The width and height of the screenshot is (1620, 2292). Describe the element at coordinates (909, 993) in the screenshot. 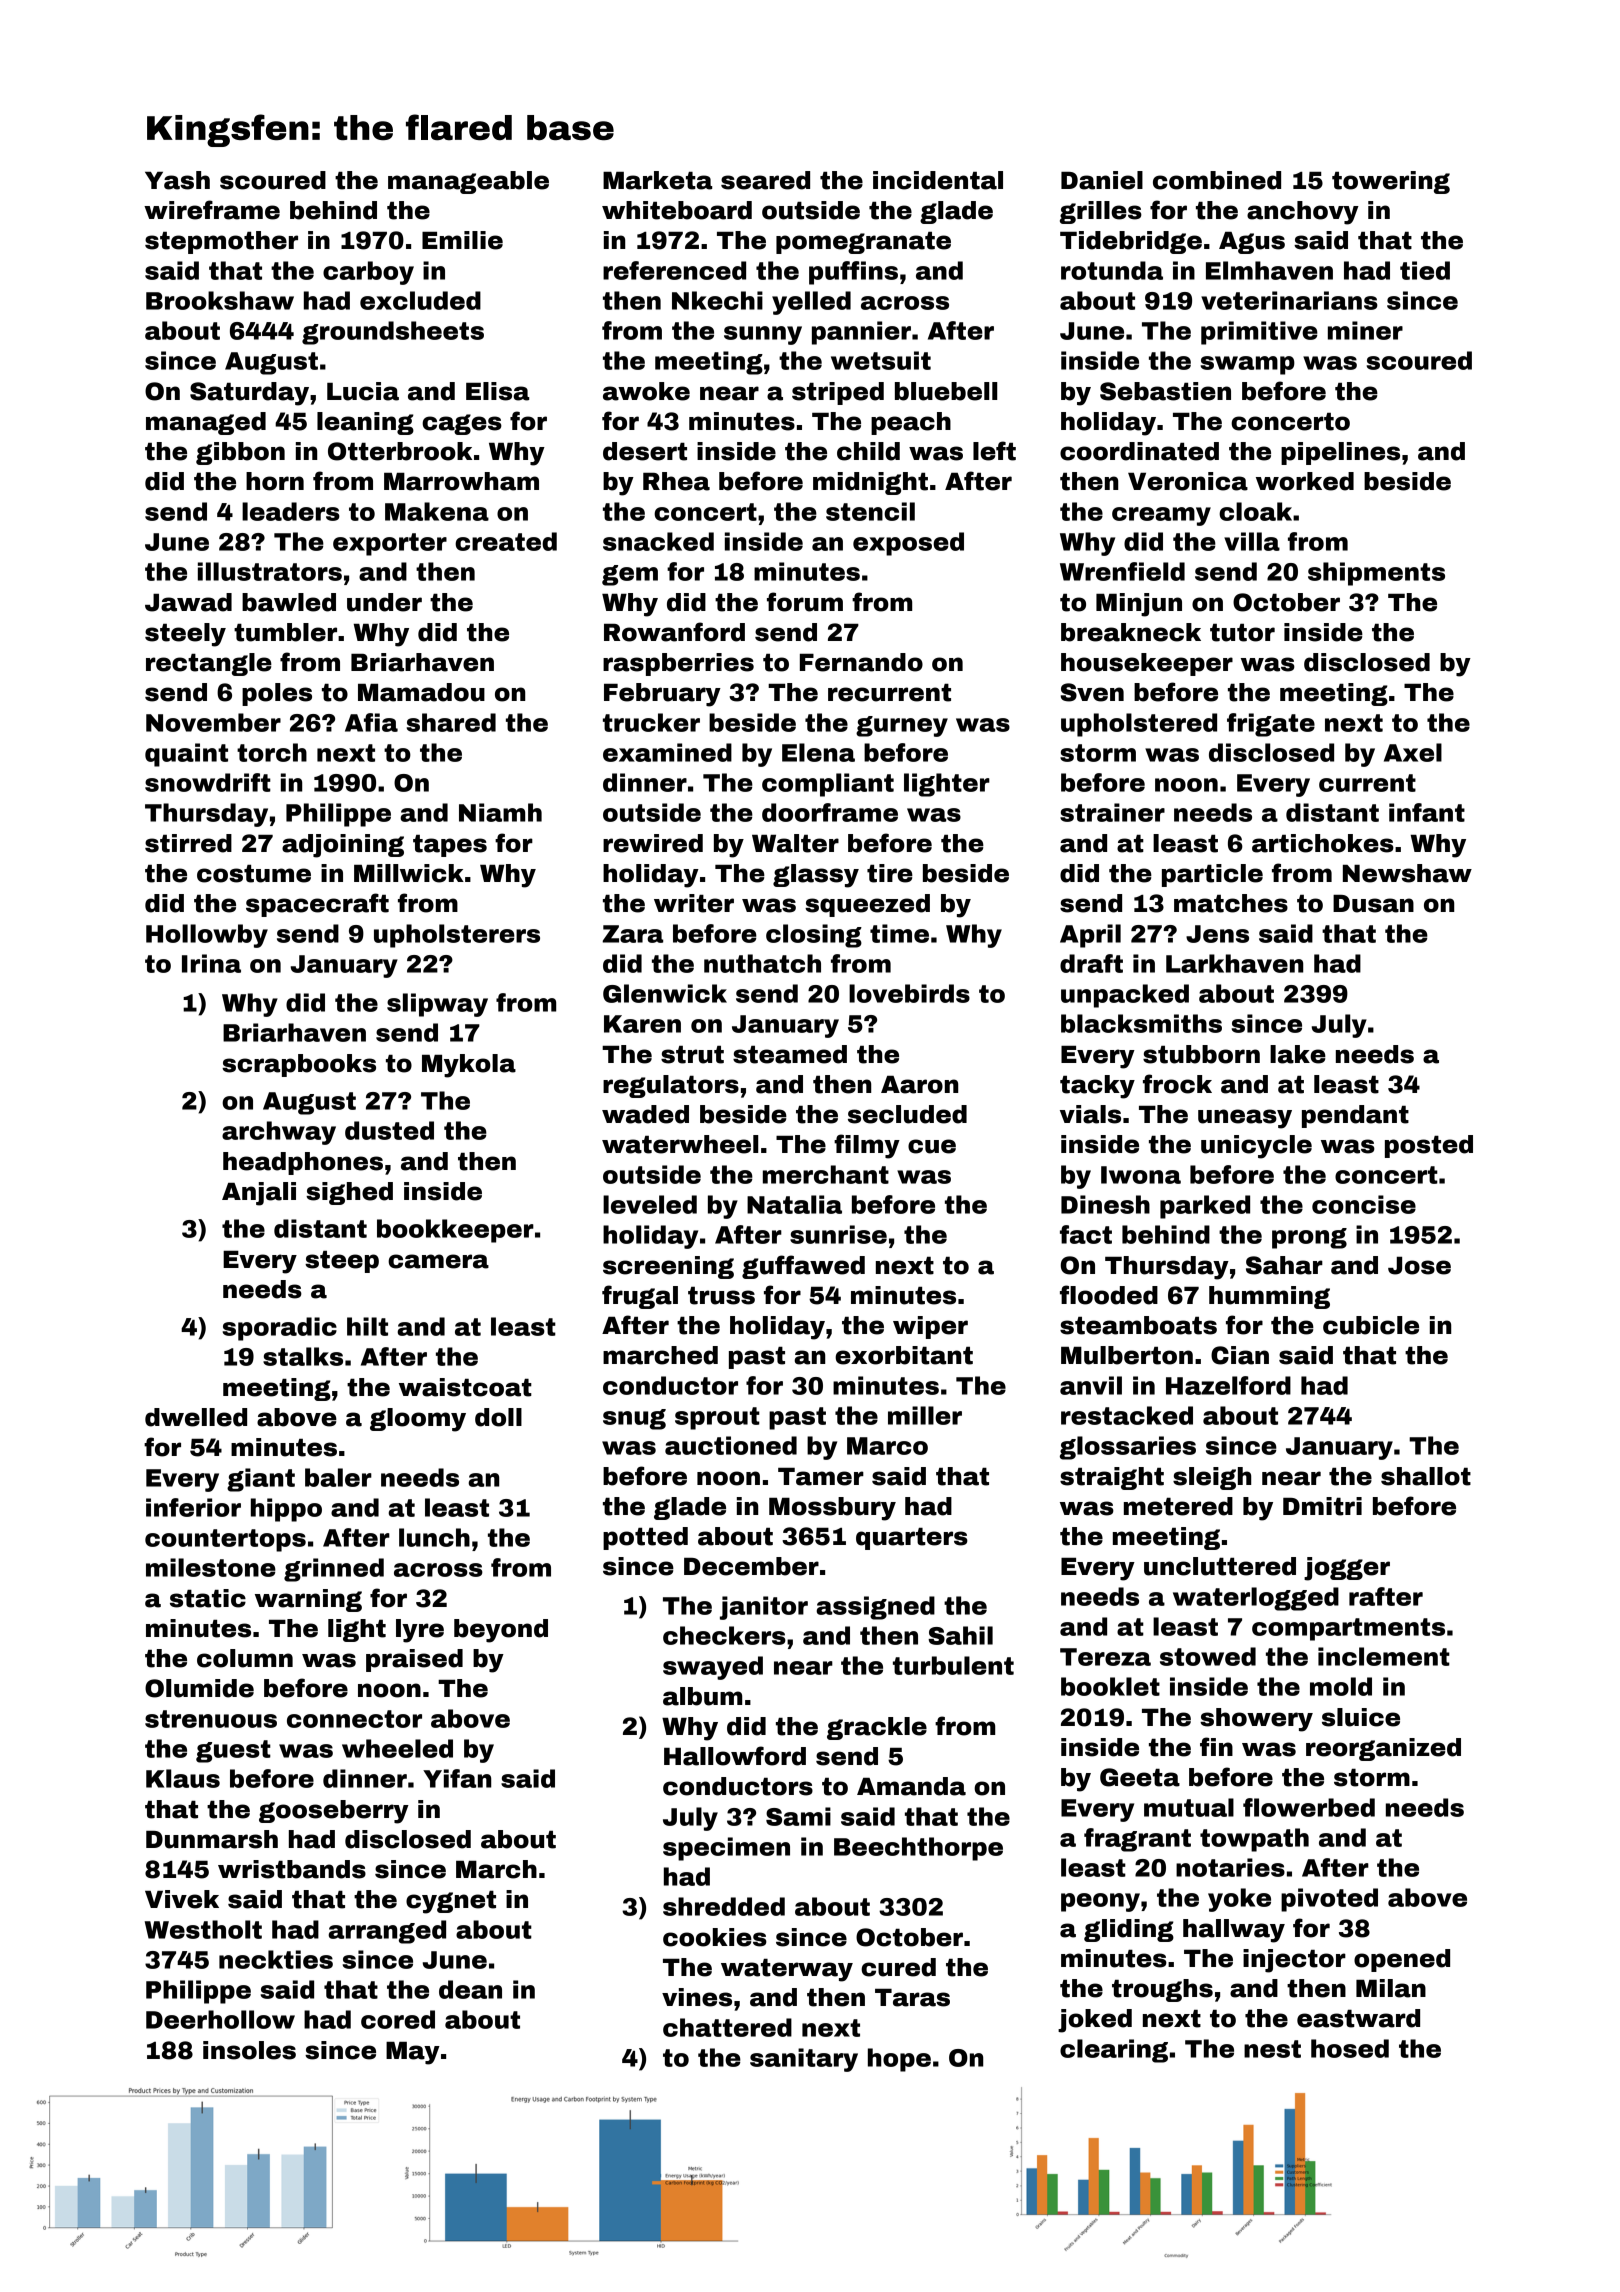

I see `lovebirds` at that location.
